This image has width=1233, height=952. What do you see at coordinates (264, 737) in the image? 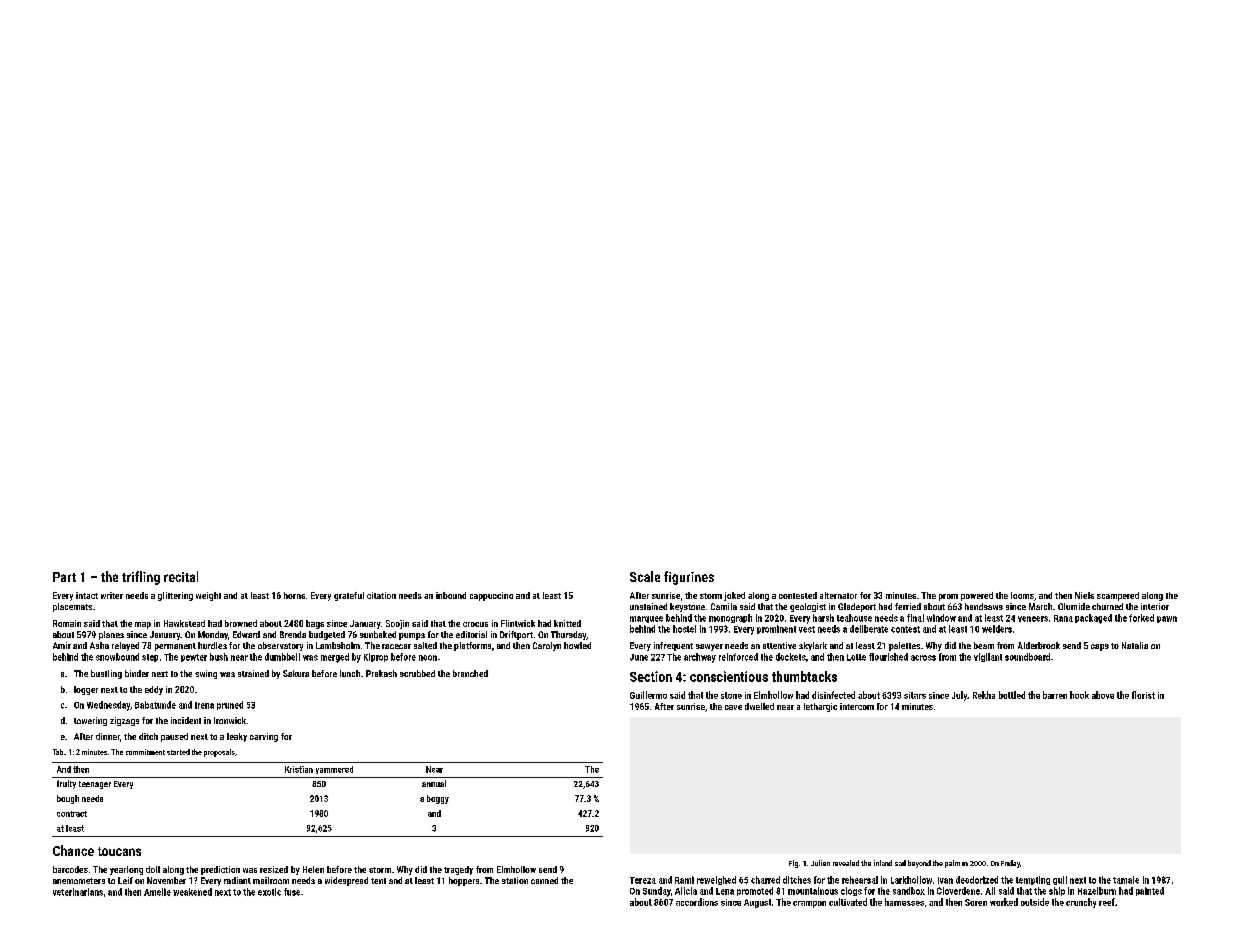
I see `carving` at bounding box center [264, 737].
